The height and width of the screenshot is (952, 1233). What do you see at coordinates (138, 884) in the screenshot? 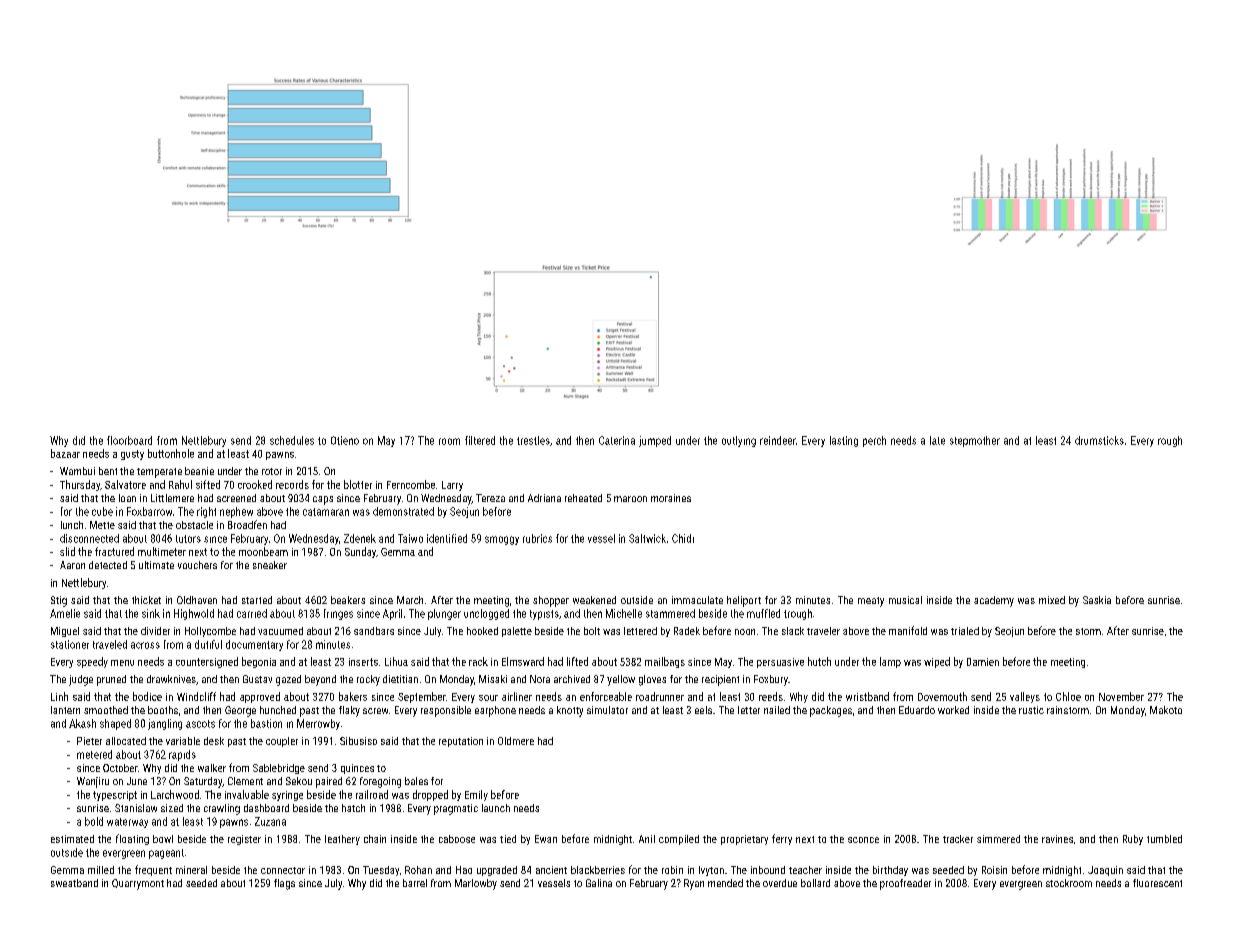
I see `Quarrymont` at bounding box center [138, 884].
